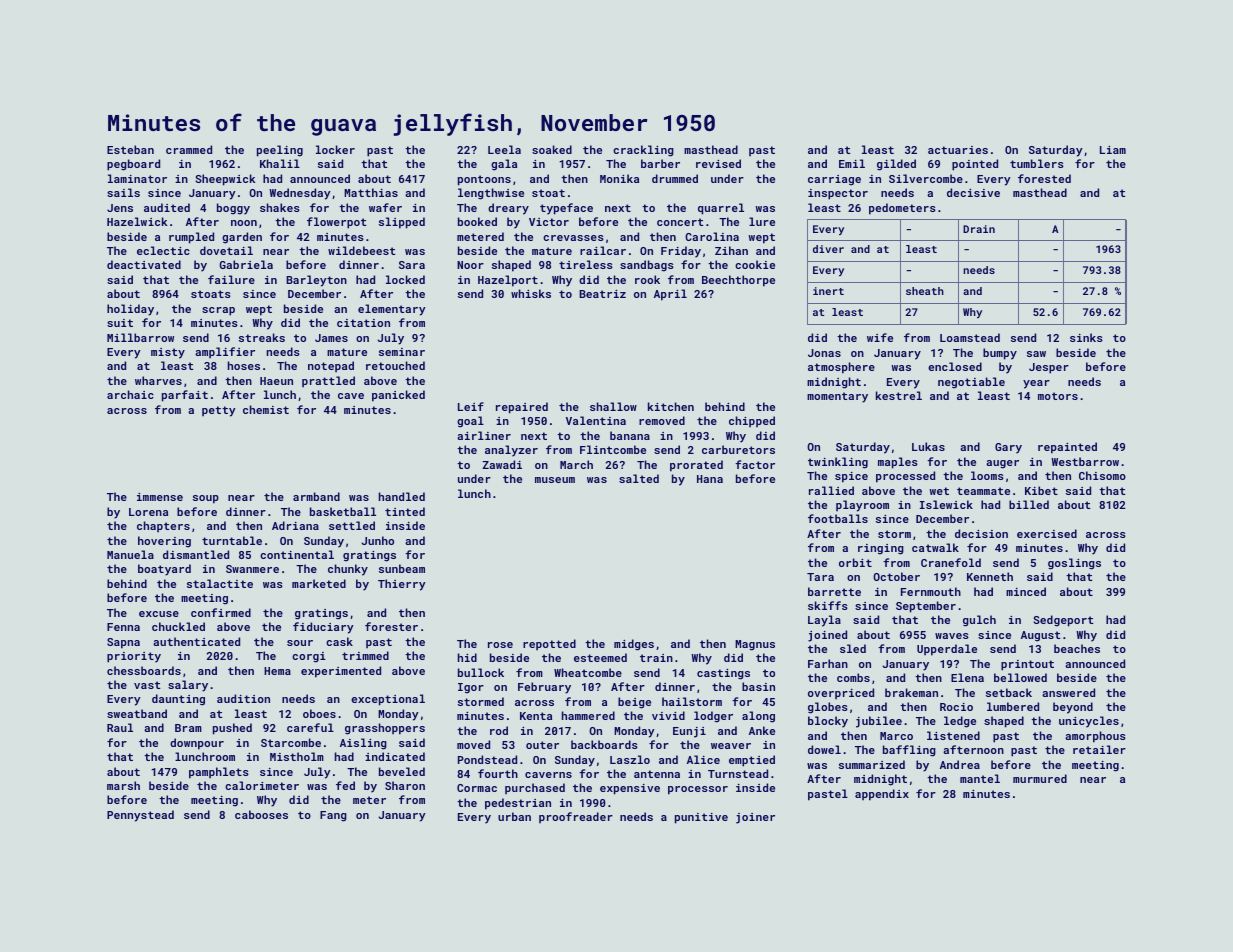 This screenshot has width=1233, height=952. Describe the element at coordinates (262, 337) in the screenshot. I see `streaks` at that location.
